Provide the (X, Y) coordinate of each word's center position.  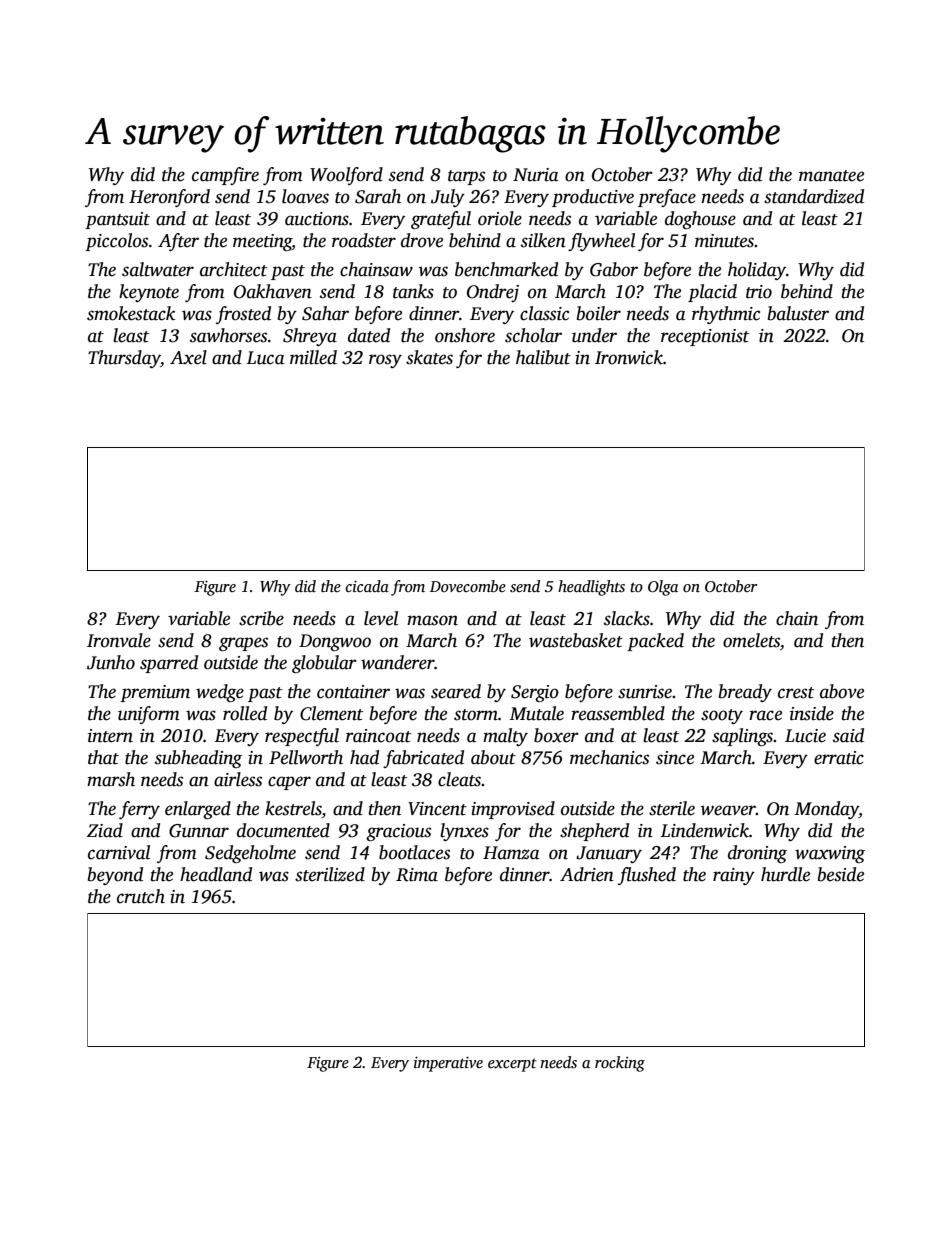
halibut (543, 357)
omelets (751, 640)
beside (841, 874)
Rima (417, 875)
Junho (111, 662)
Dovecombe (468, 586)
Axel (188, 357)
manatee (831, 176)
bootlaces (414, 852)
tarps (466, 177)
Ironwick (629, 357)
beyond (115, 876)
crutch (141, 896)
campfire (225, 176)
